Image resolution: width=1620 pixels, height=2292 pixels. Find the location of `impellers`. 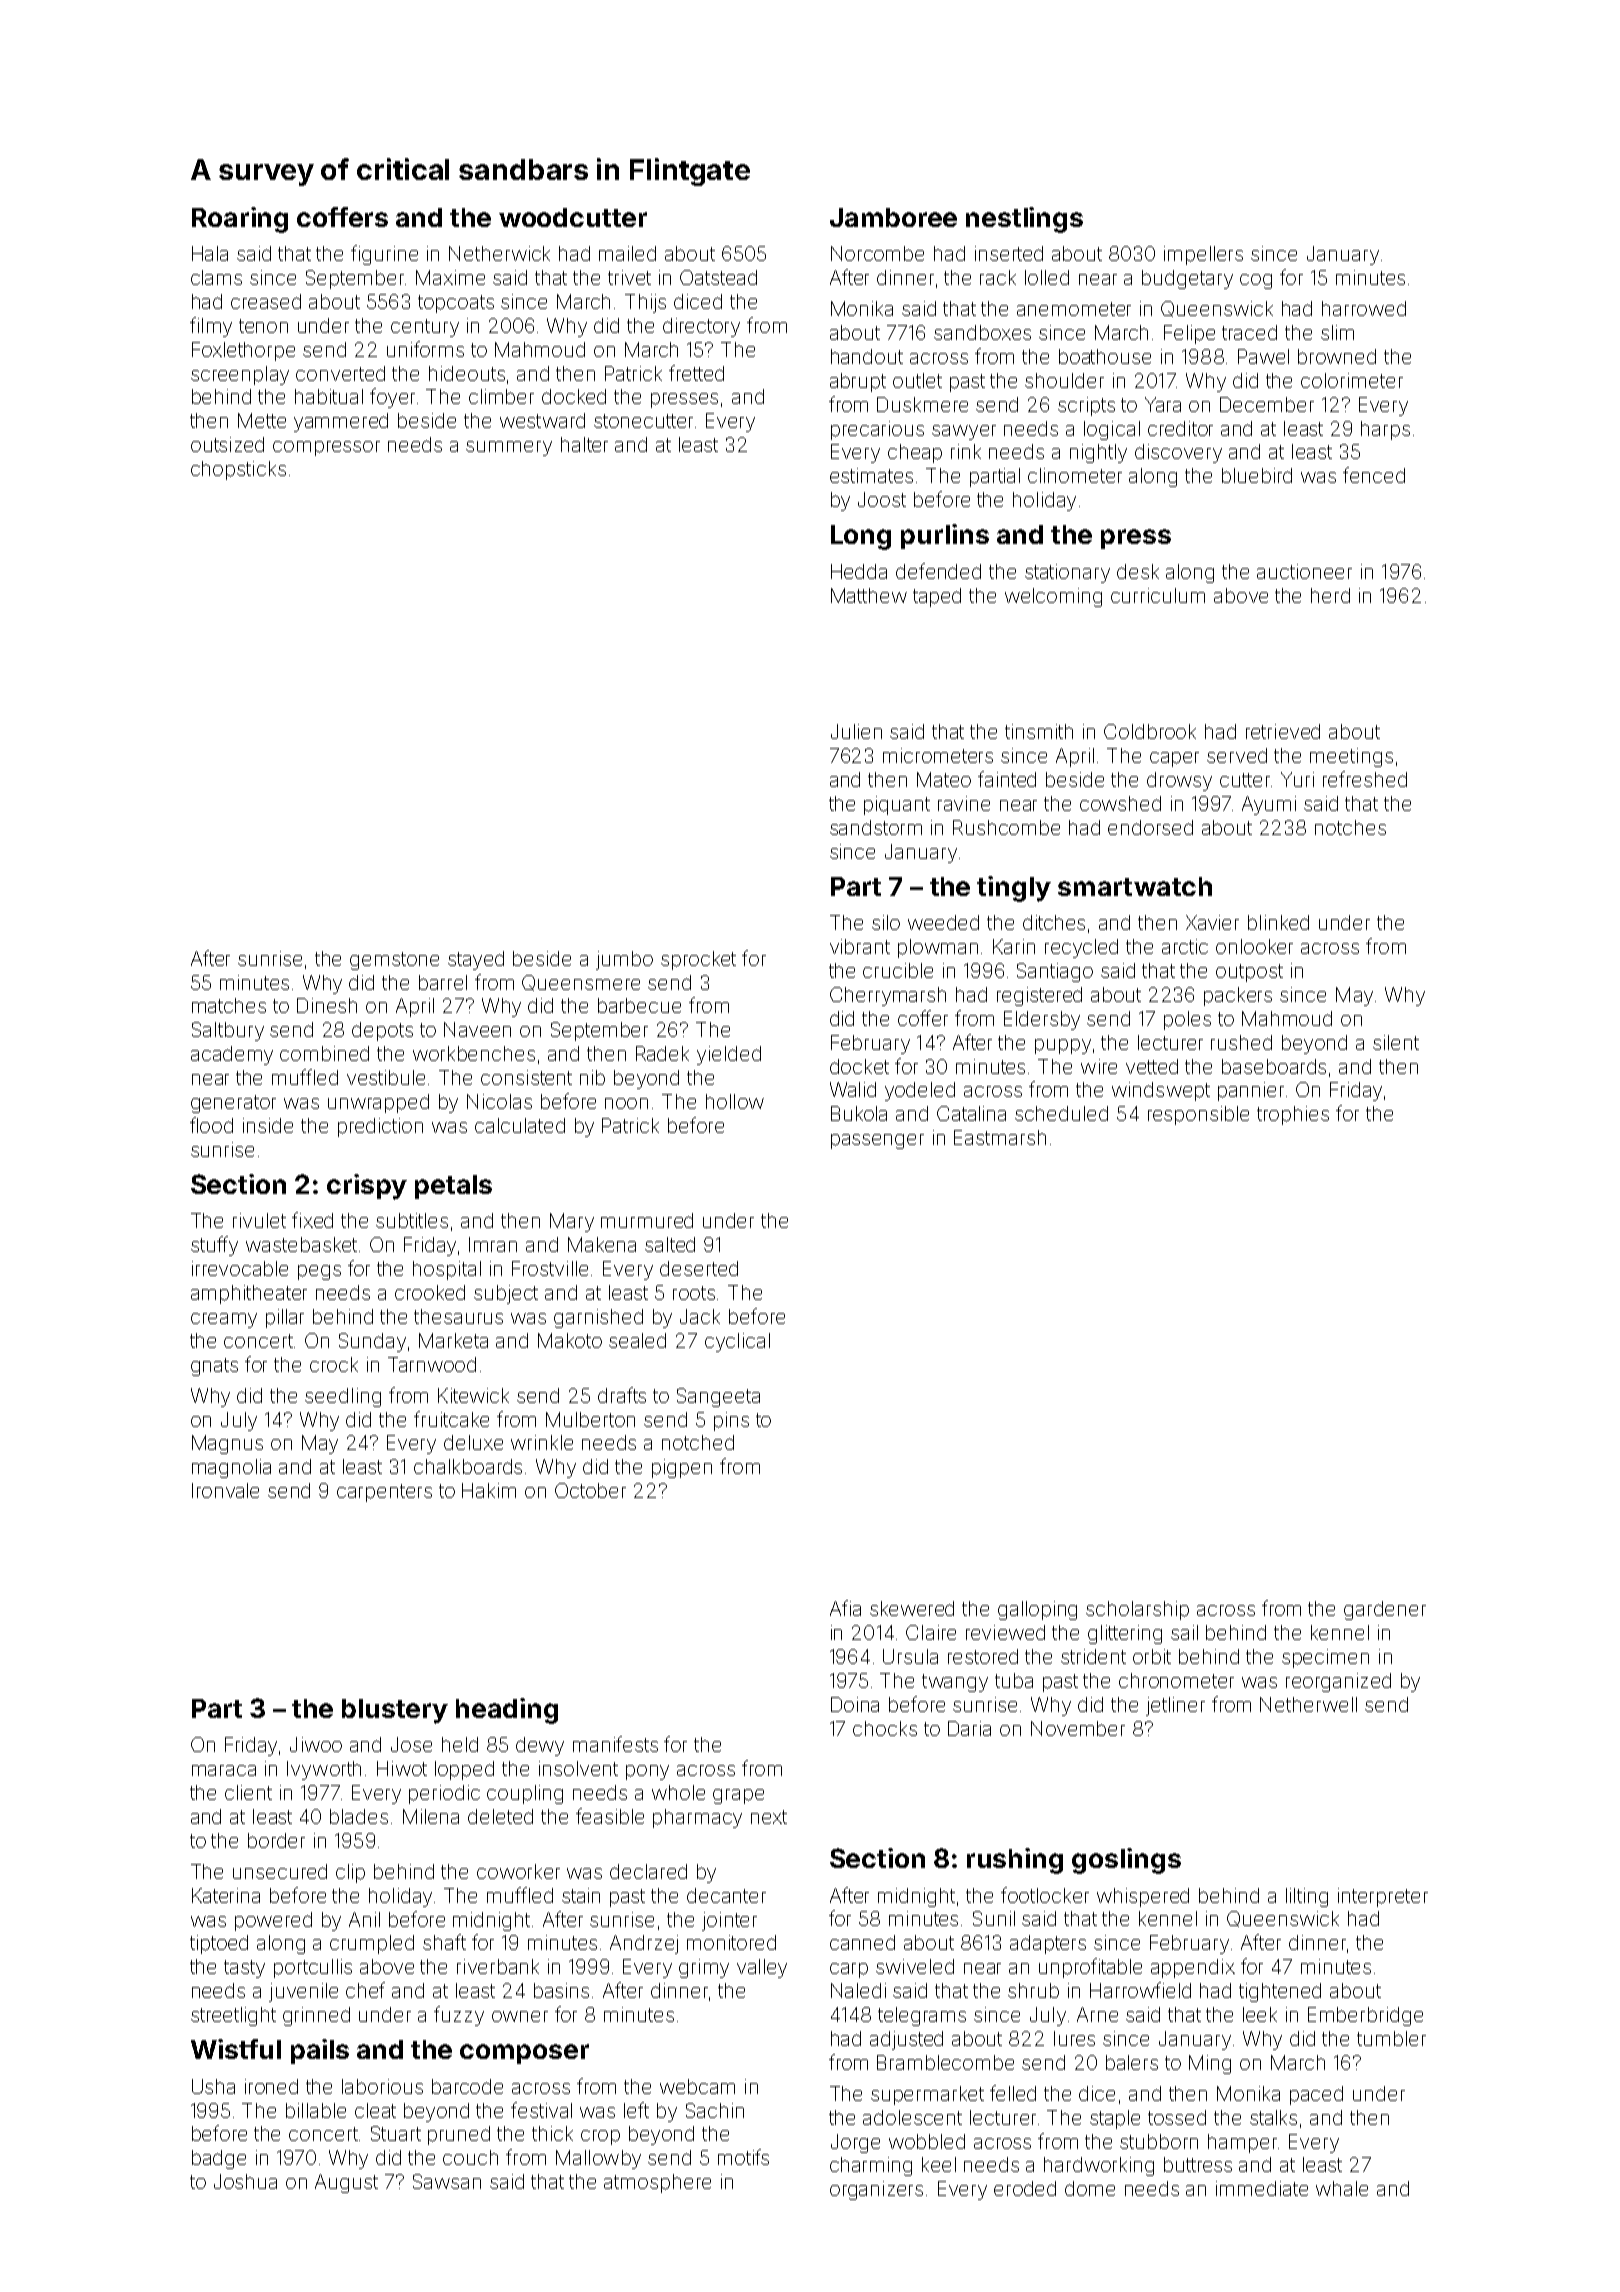

impellers is located at coordinates (1203, 255).
